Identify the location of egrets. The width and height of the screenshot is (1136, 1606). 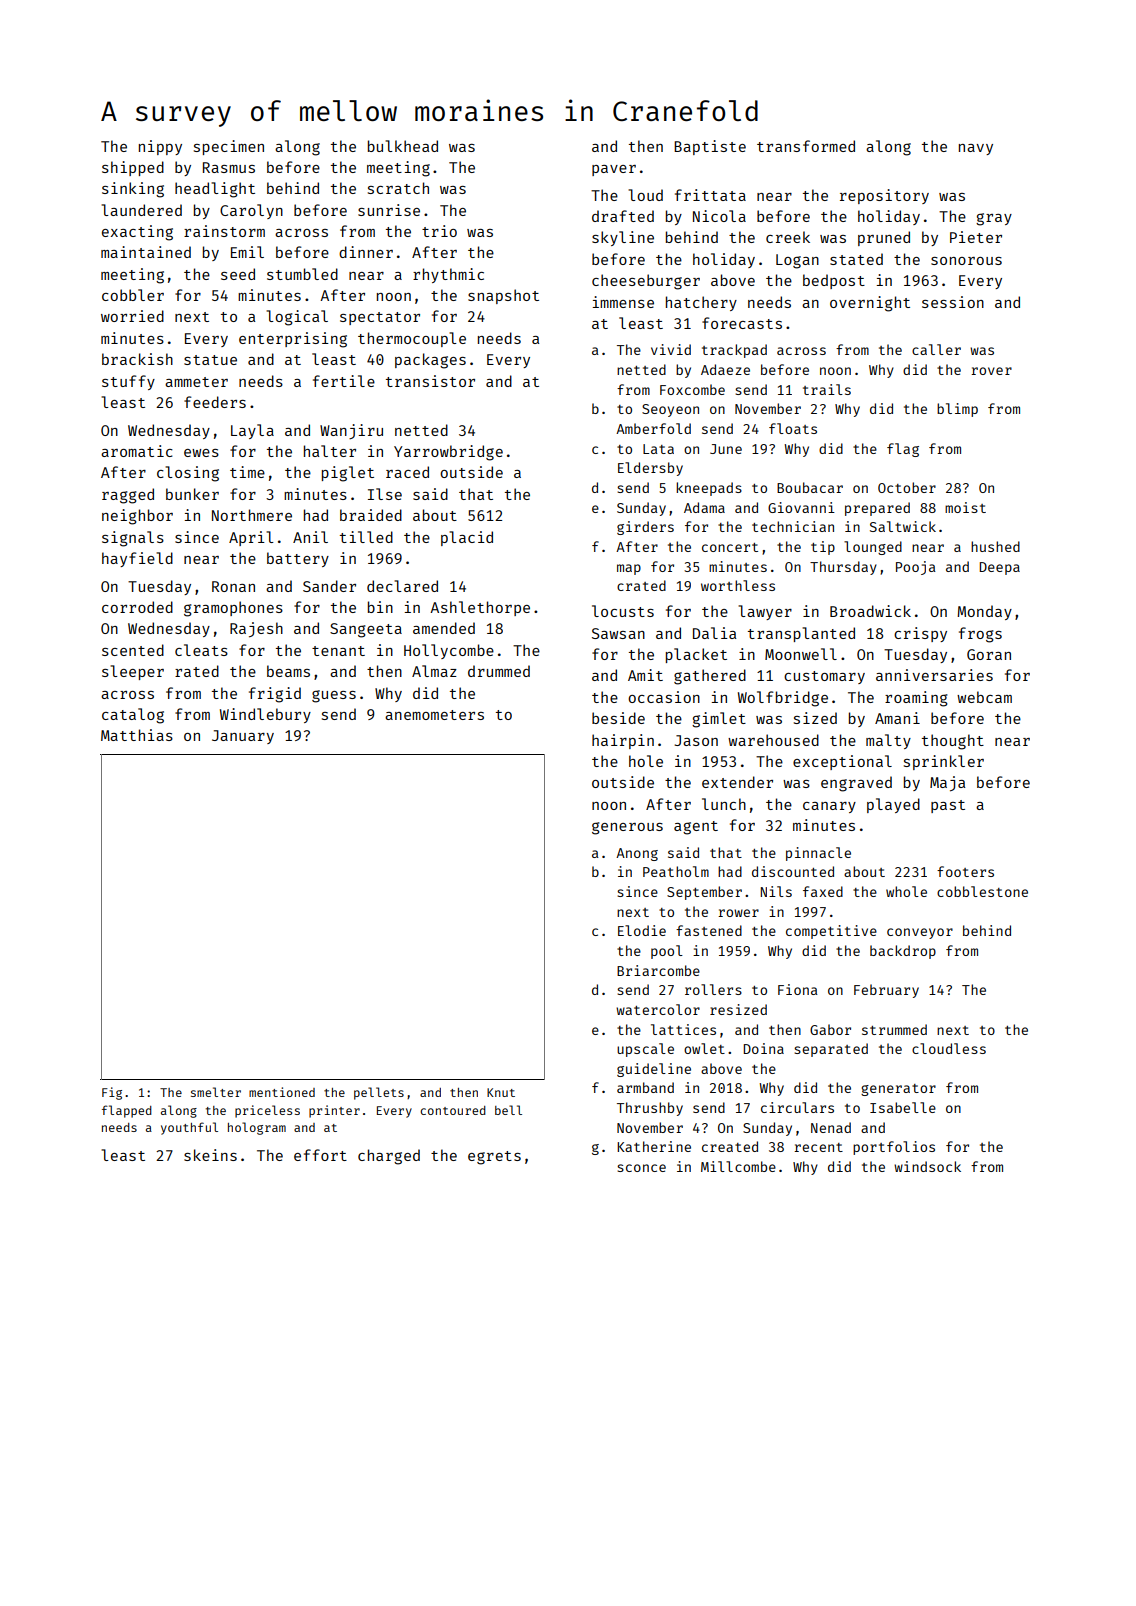
(494, 1158).
